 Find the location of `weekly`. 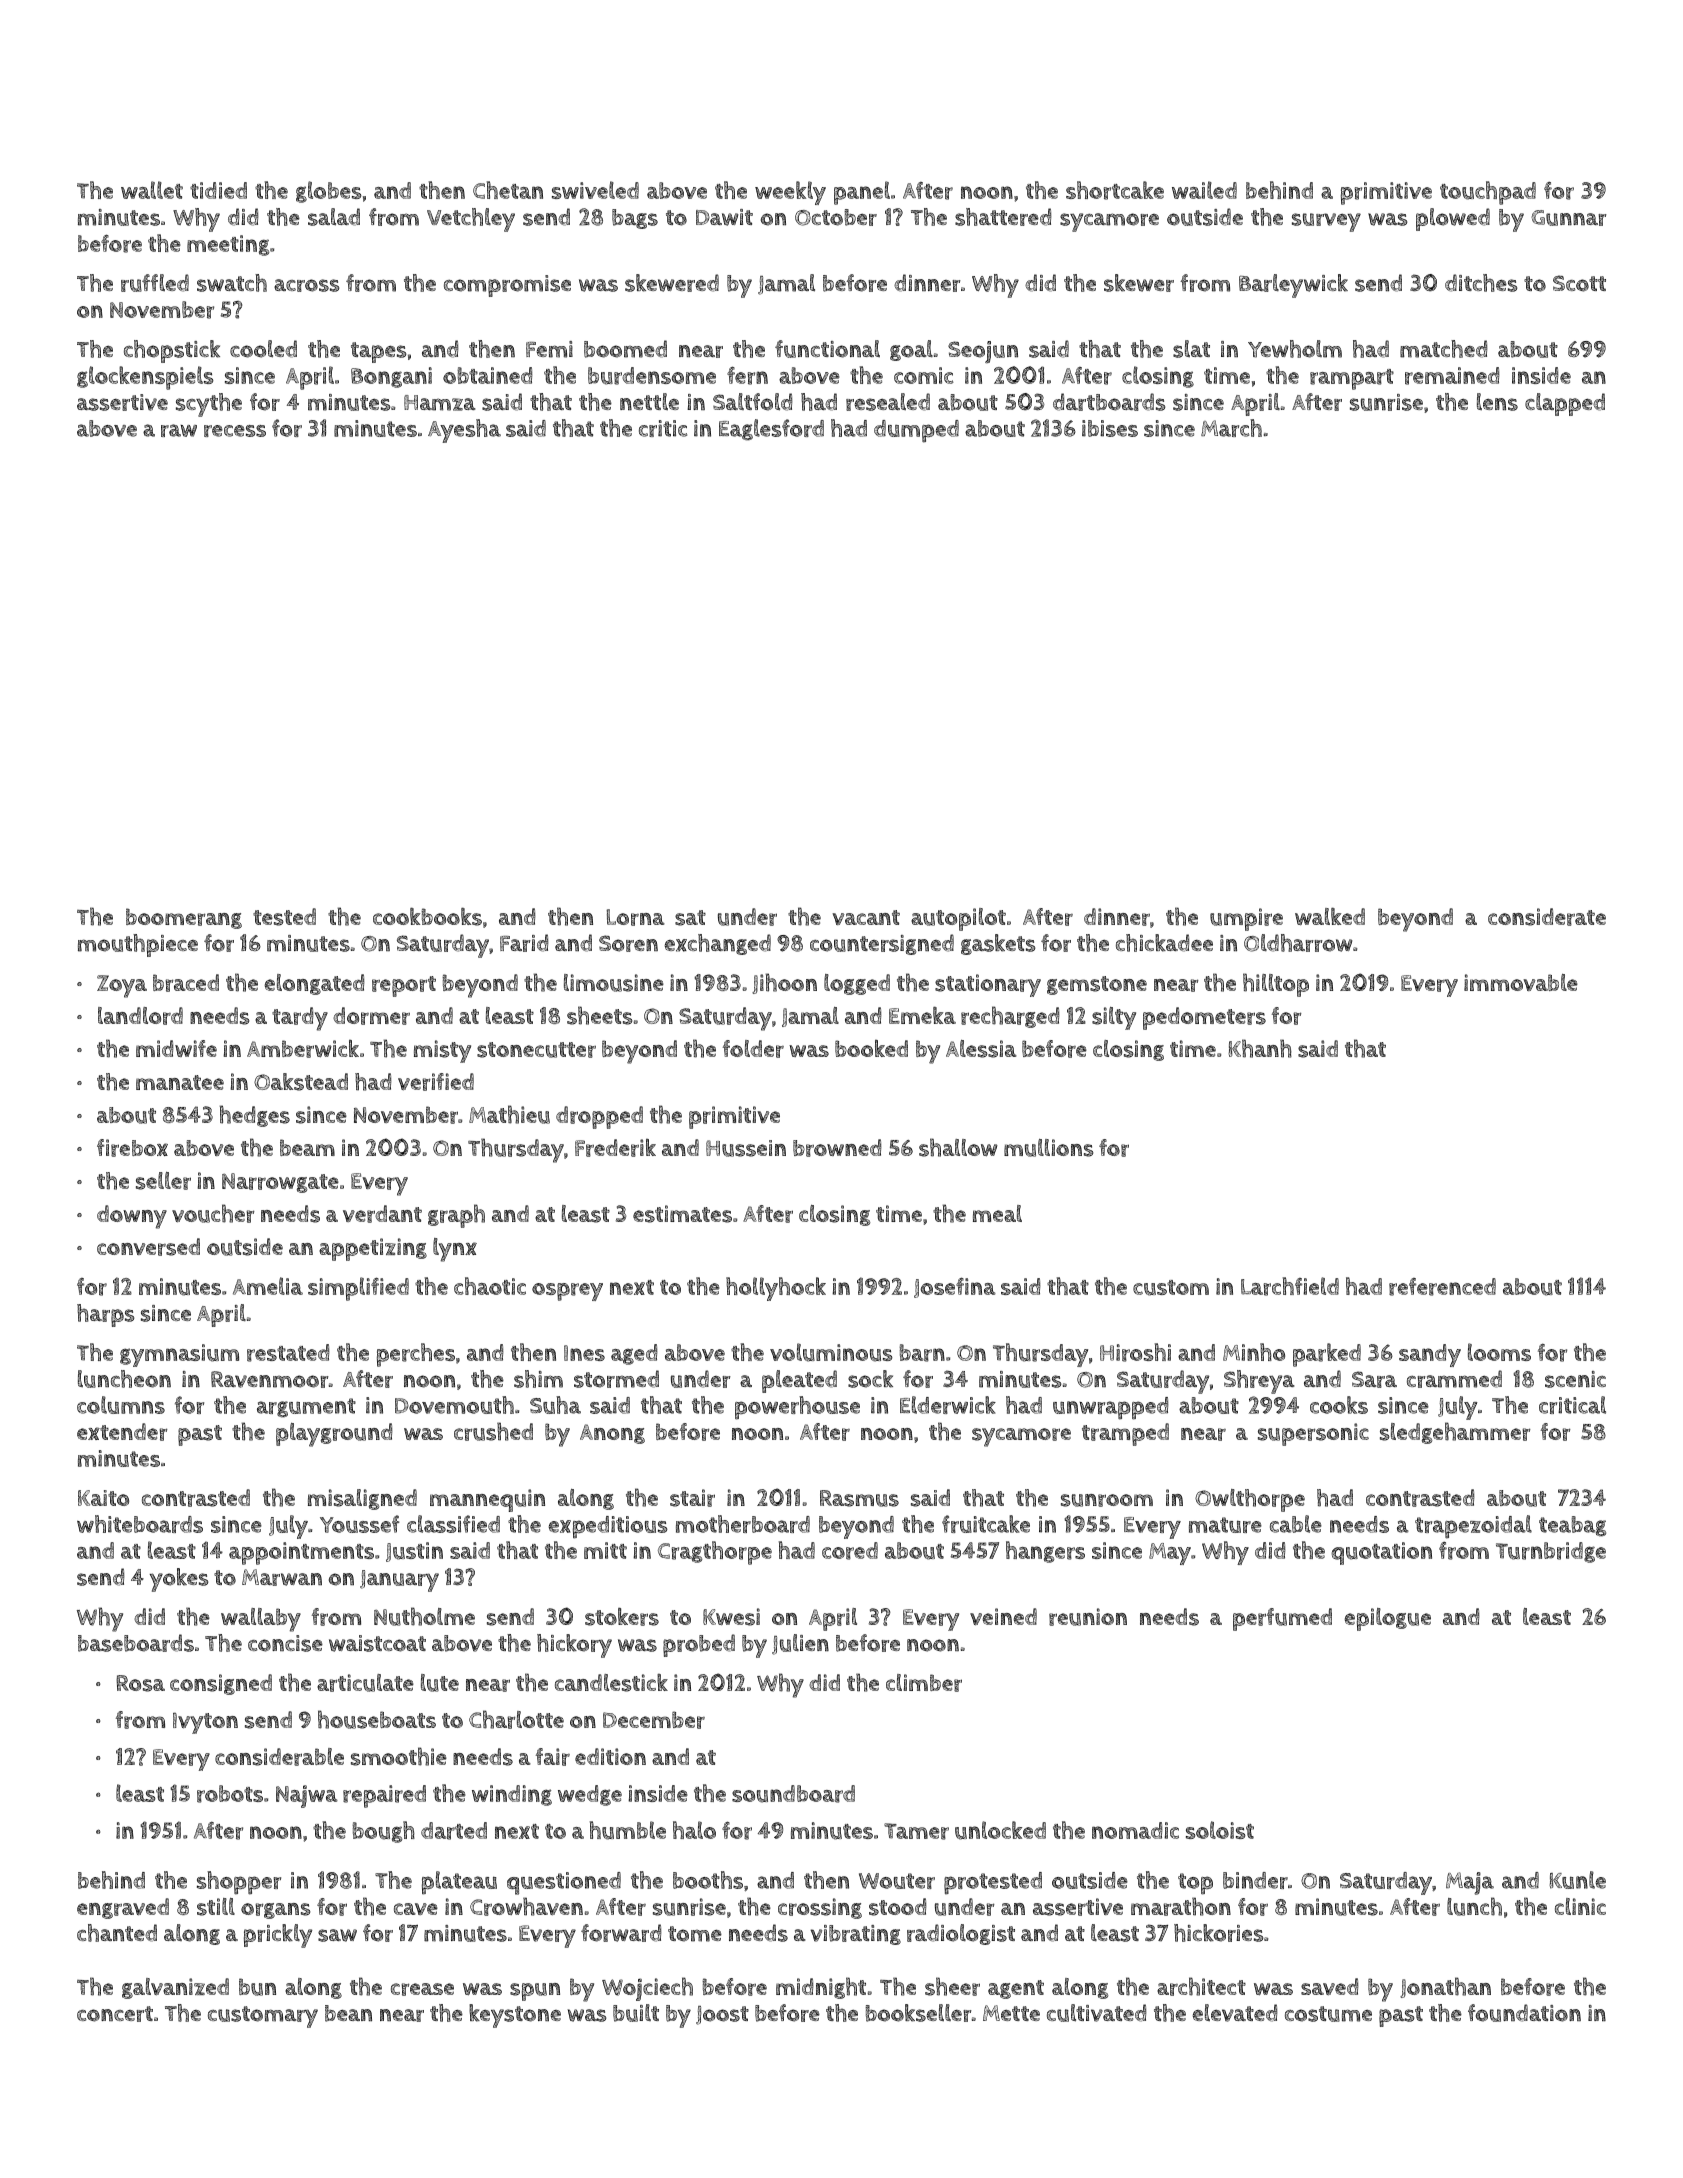

weekly is located at coordinates (790, 193).
